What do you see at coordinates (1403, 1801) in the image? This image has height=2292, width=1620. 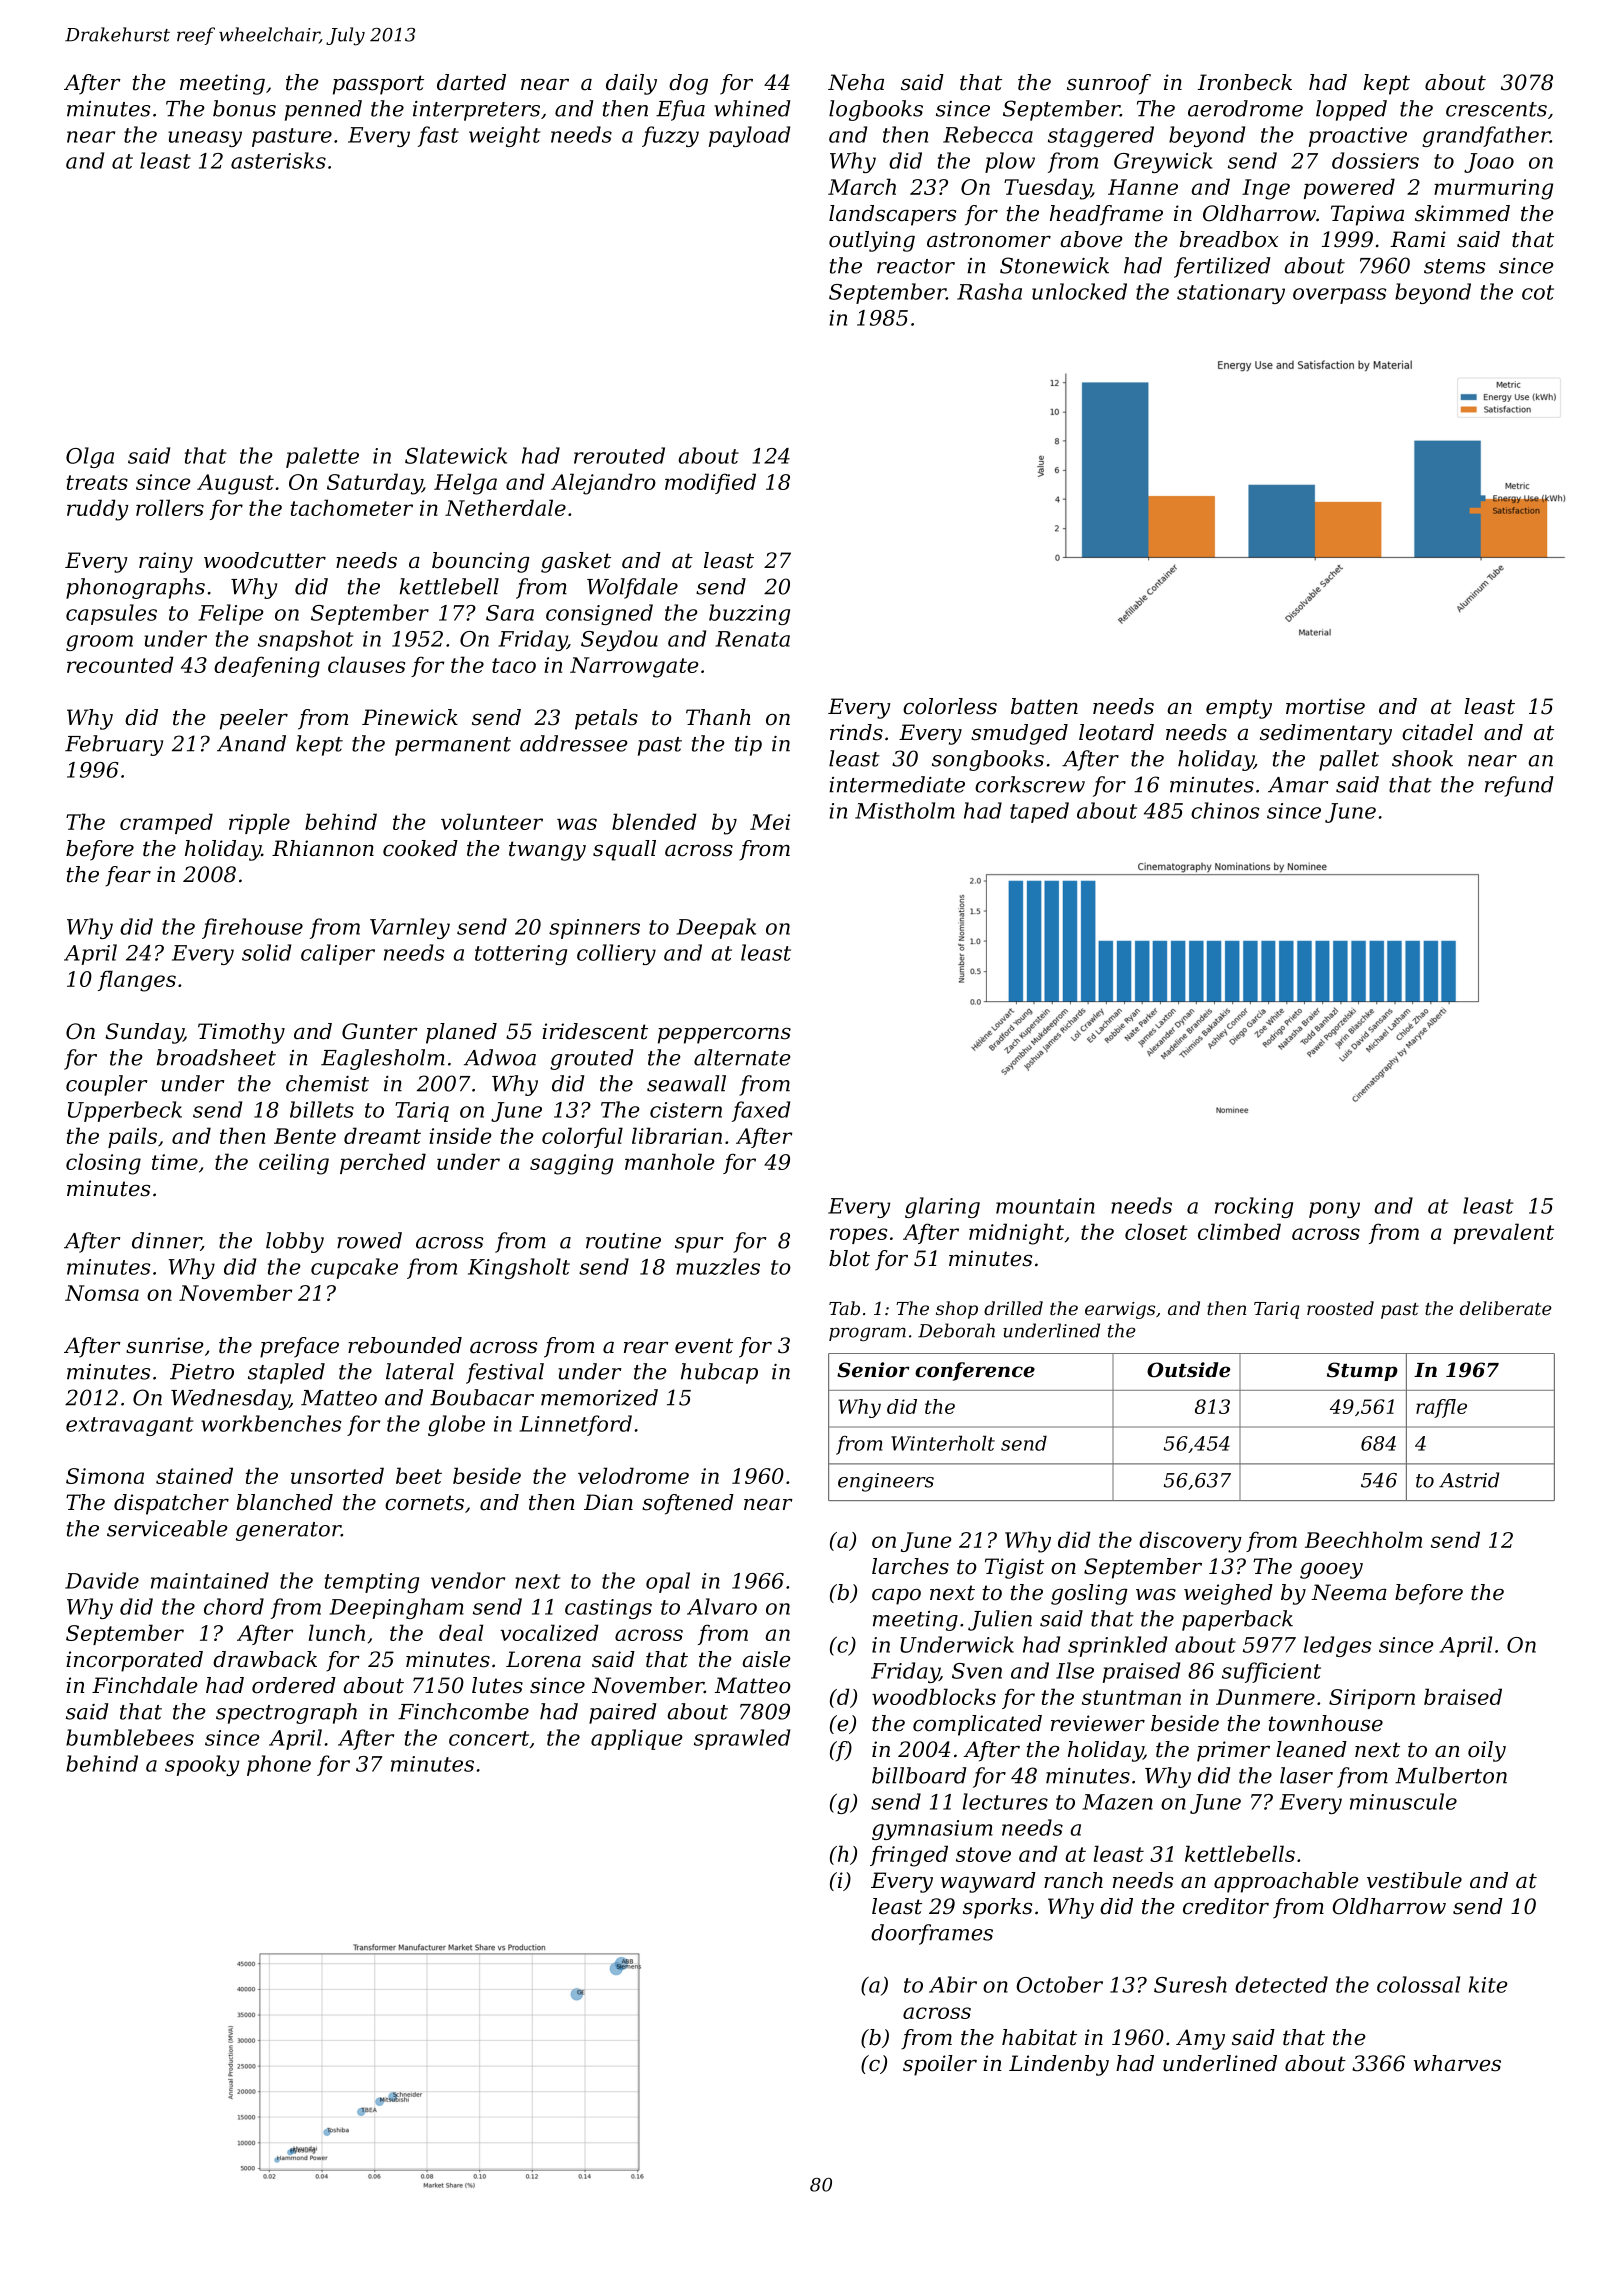 I see `minuscule` at bounding box center [1403, 1801].
